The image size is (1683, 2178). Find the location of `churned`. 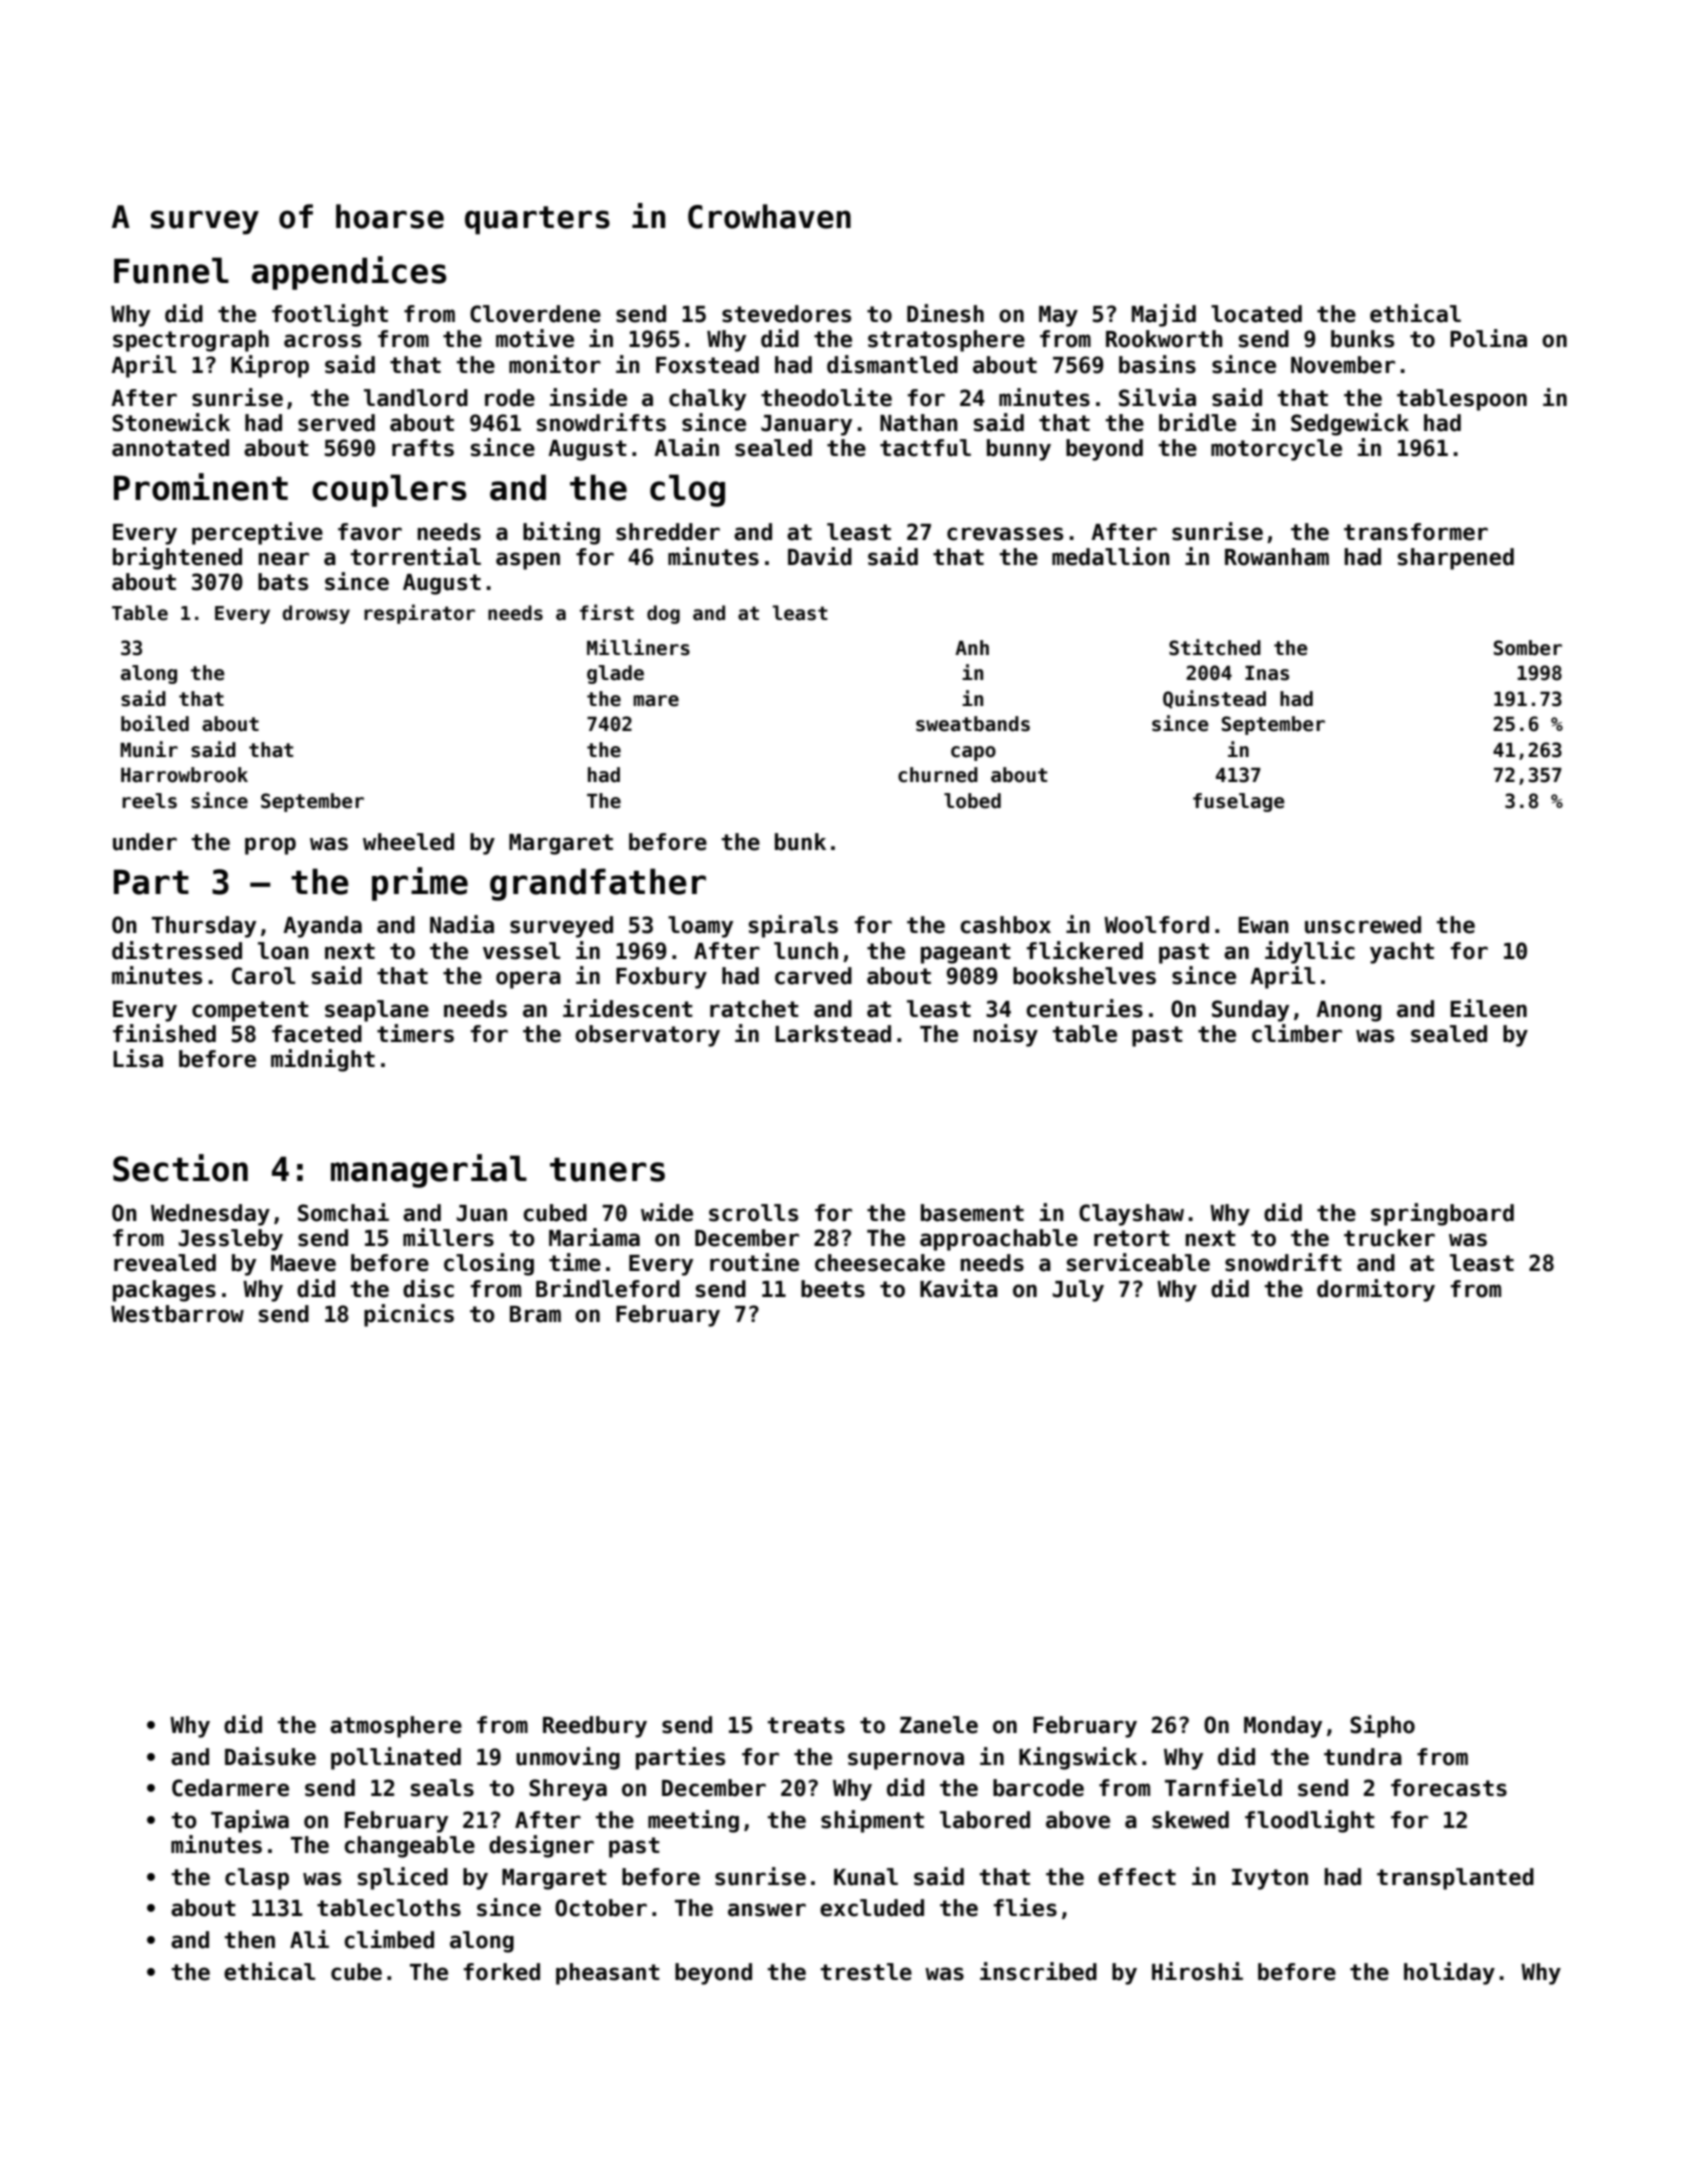

churned is located at coordinates (938, 775).
